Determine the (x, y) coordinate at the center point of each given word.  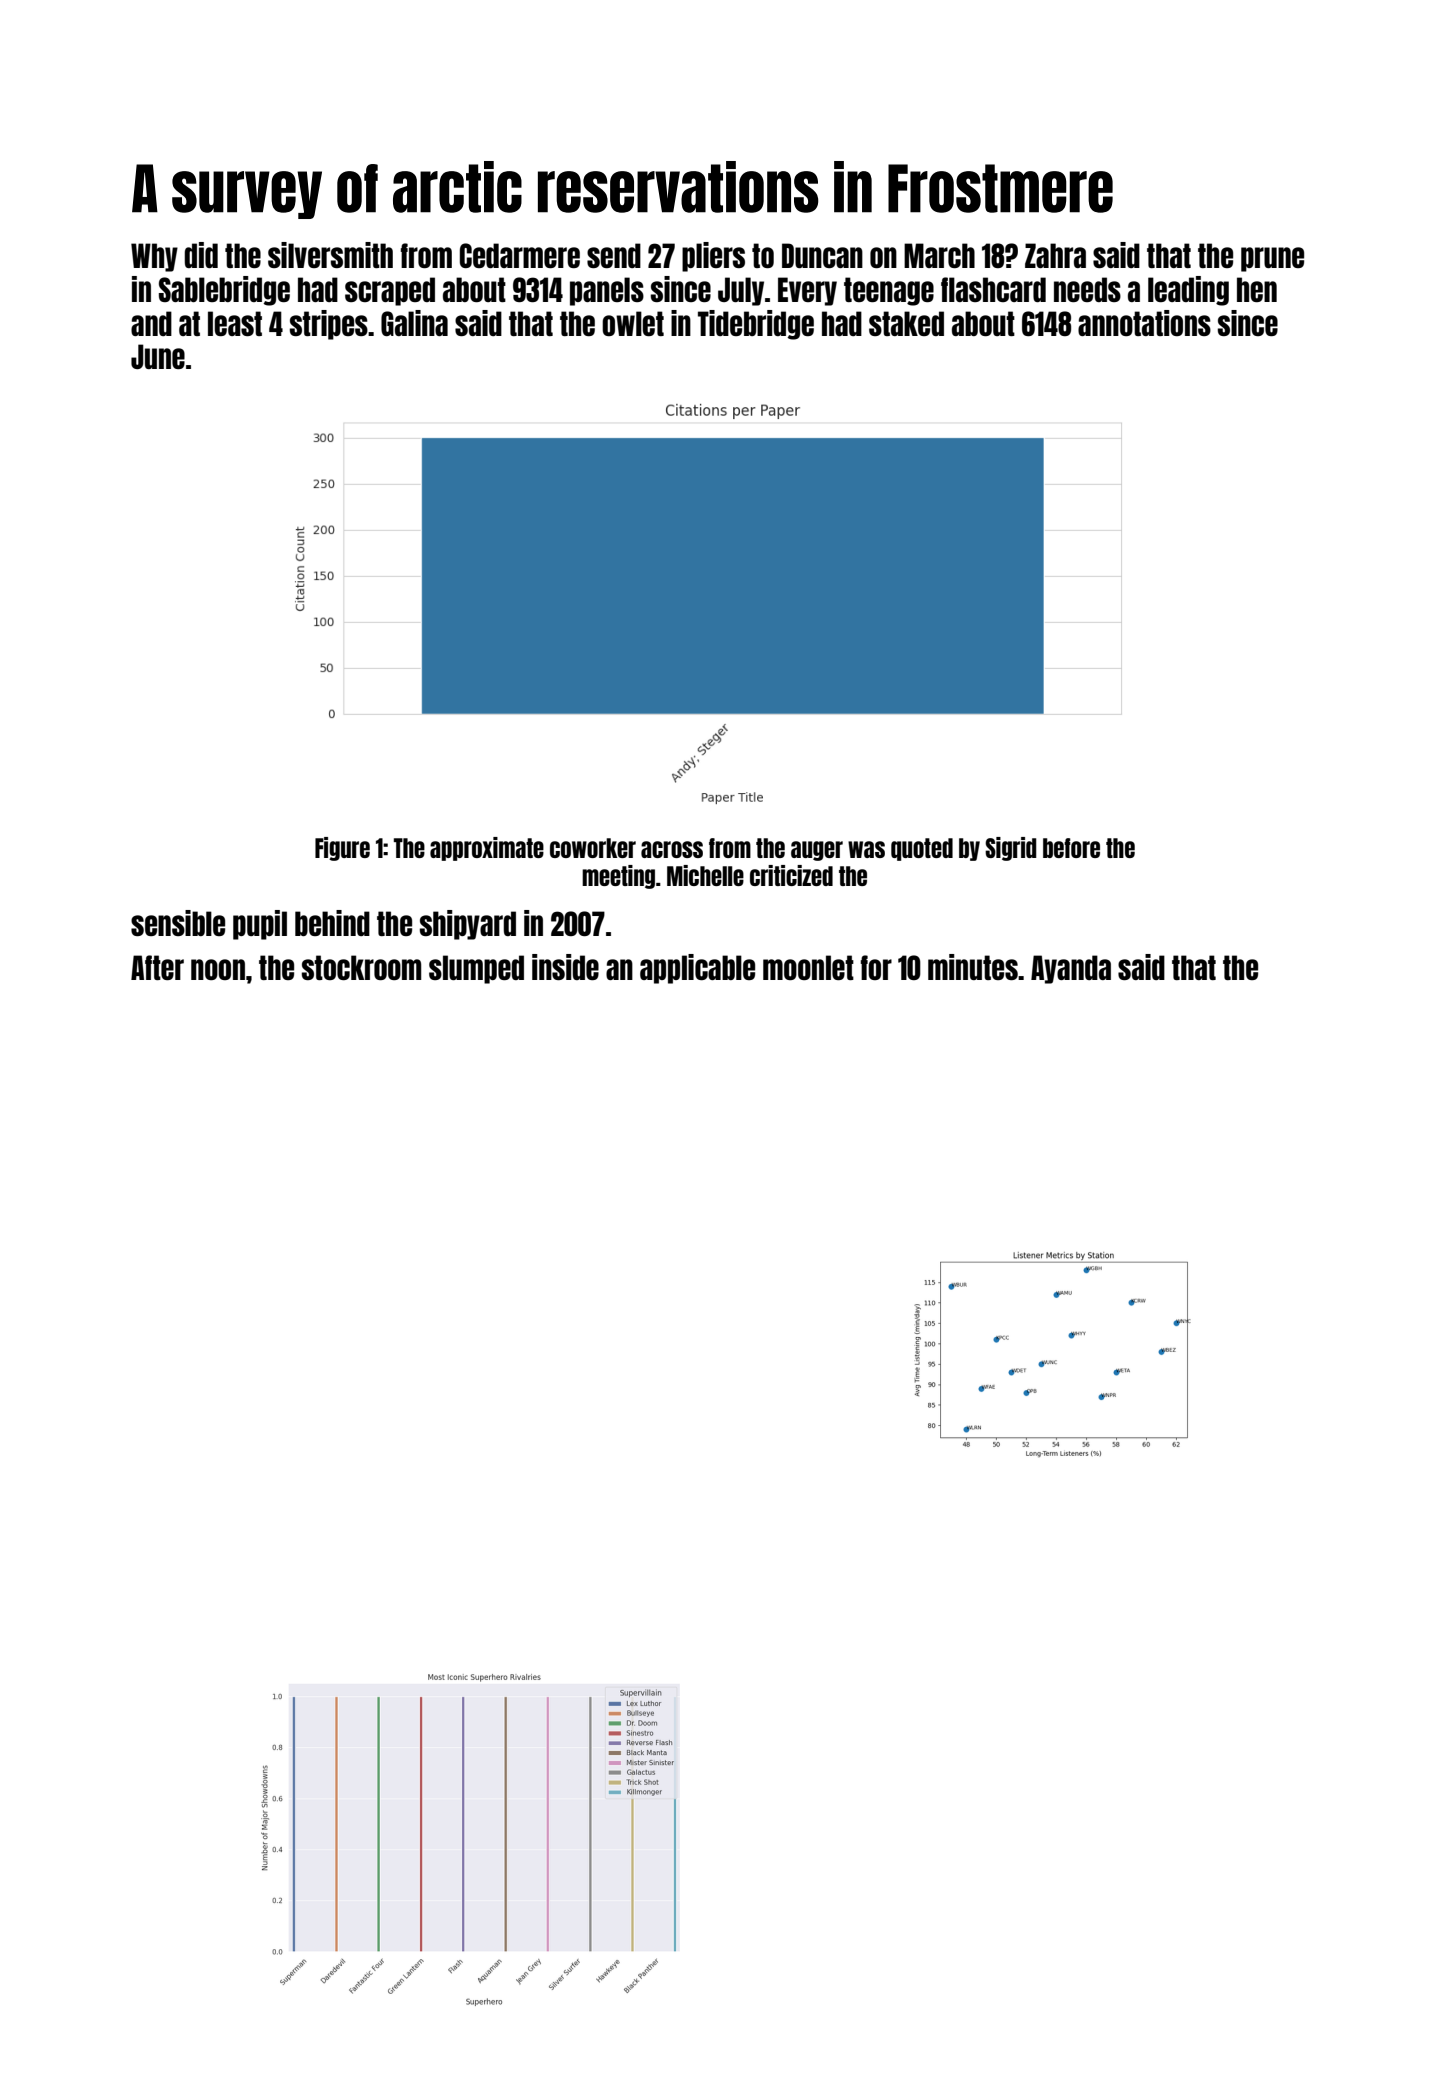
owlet (633, 323)
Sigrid (1011, 849)
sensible (178, 923)
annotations (1144, 323)
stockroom (361, 967)
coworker (593, 848)
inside (565, 967)
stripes (329, 325)
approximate (487, 849)
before (1071, 848)
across (672, 849)
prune (1272, 259)
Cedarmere (520, 255)
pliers (713, 257)
